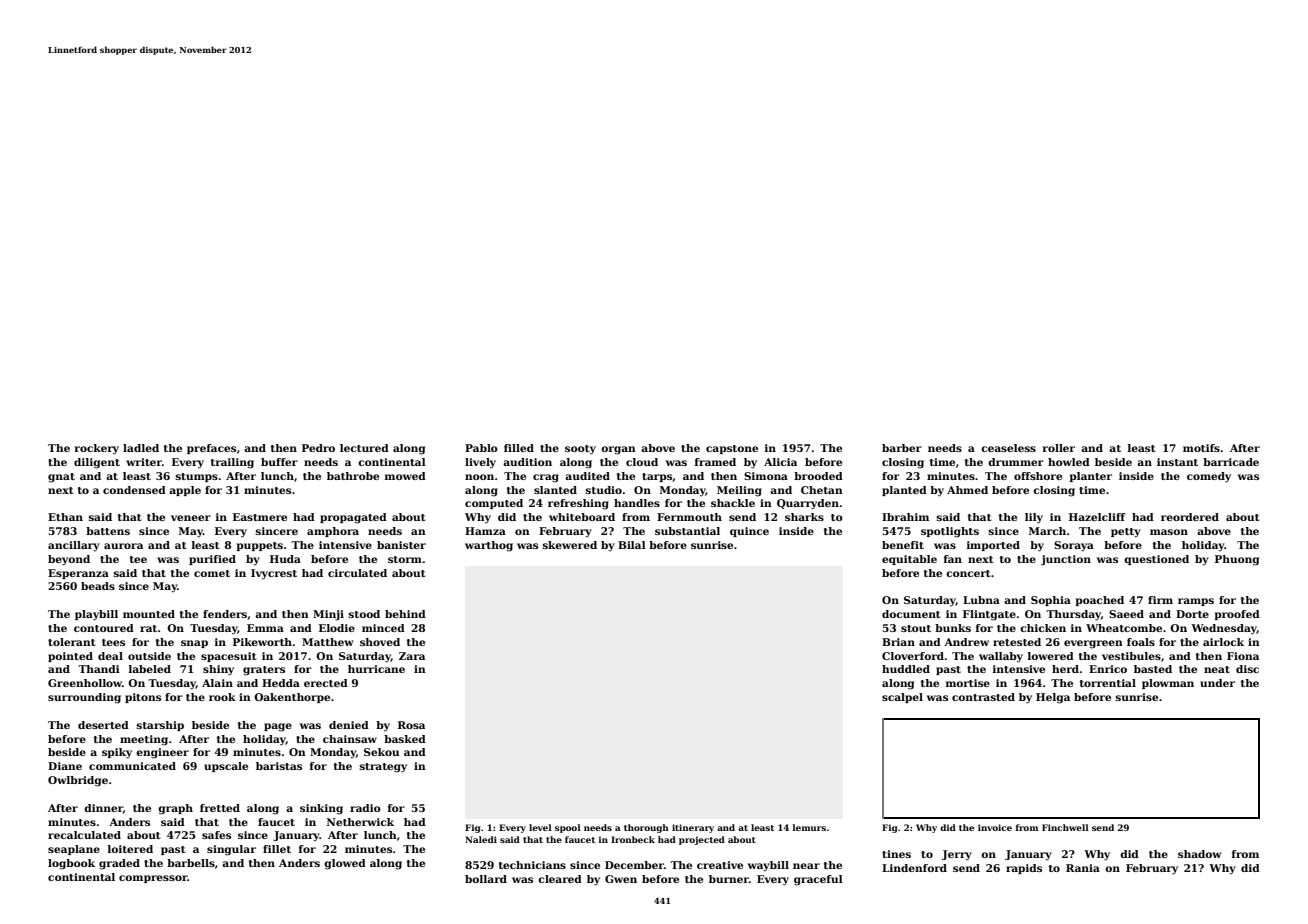  What do you see at coordinates (953, 559) in the image?
I see `fan` at bounding box center [953, 559].
